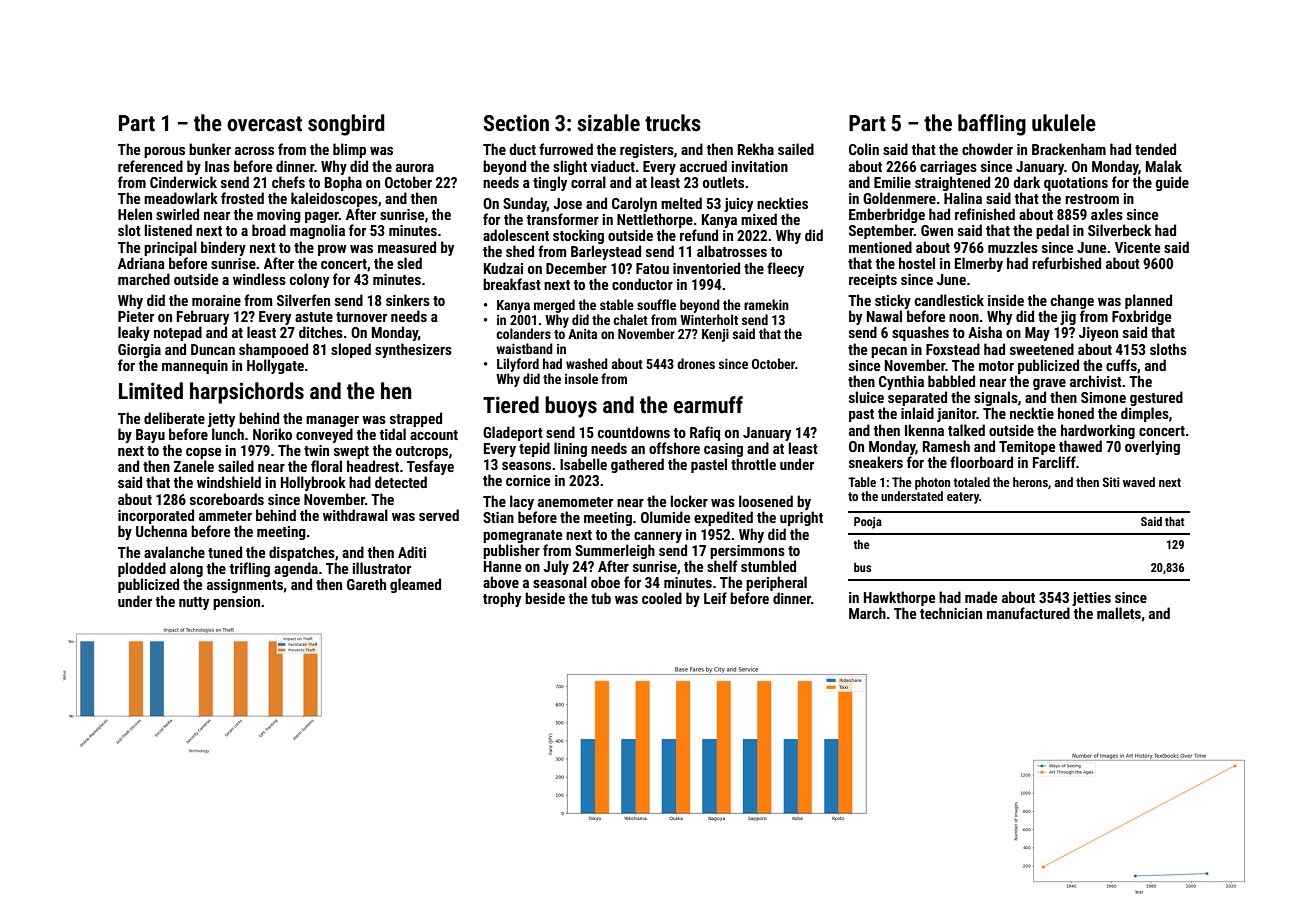 This image has width=1308, height=924. What do you see at coordinates (516, 235) in the image?
I see `adolescent` at bounding box center [516, 235].
